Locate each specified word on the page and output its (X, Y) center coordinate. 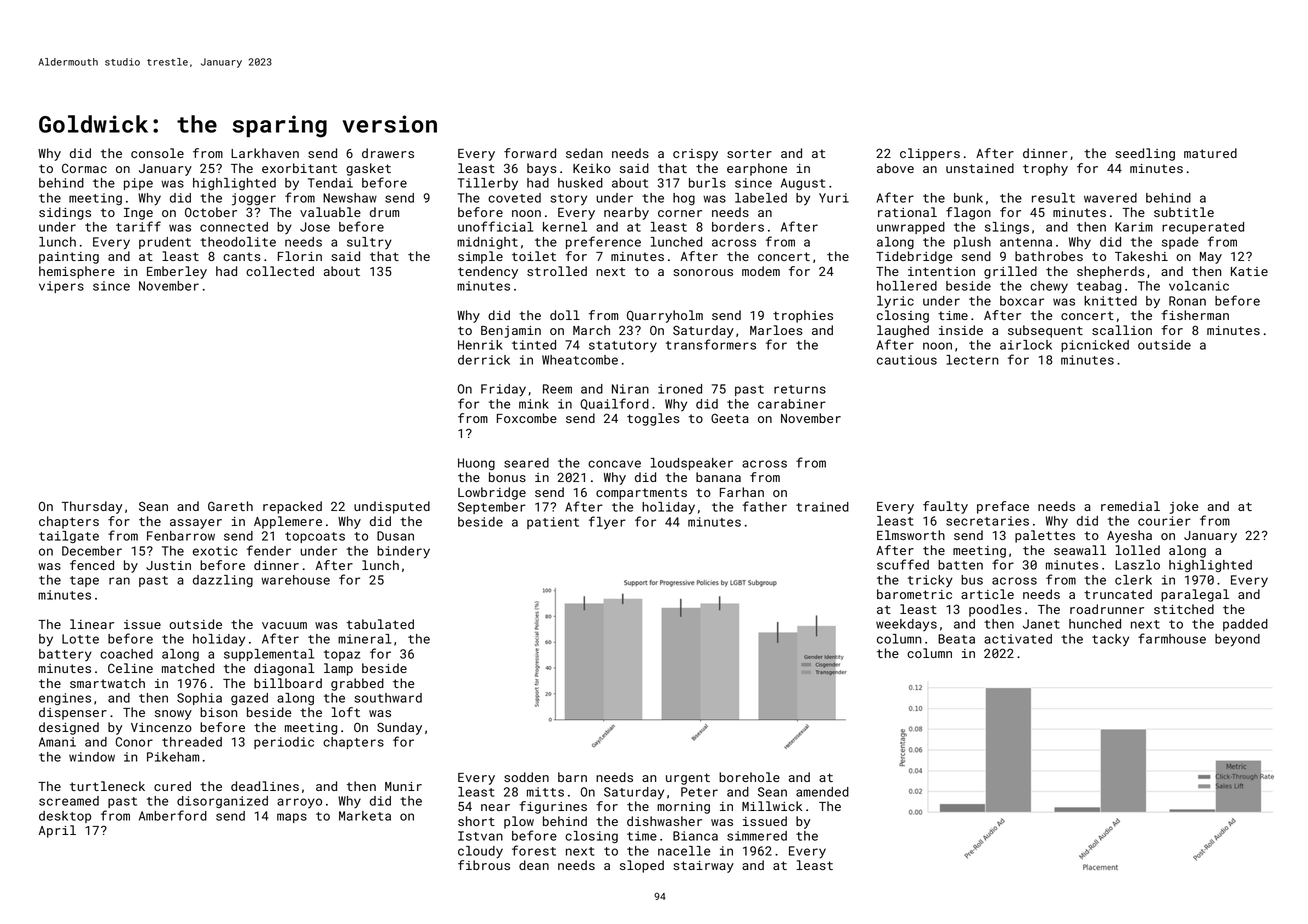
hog (684, 199)
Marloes (776, 330)
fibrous (484, 865)
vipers (61, 287)
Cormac (84, 168)
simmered (757, 836)
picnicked (1095, 346)
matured (1210, 153)
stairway (703, 867)
